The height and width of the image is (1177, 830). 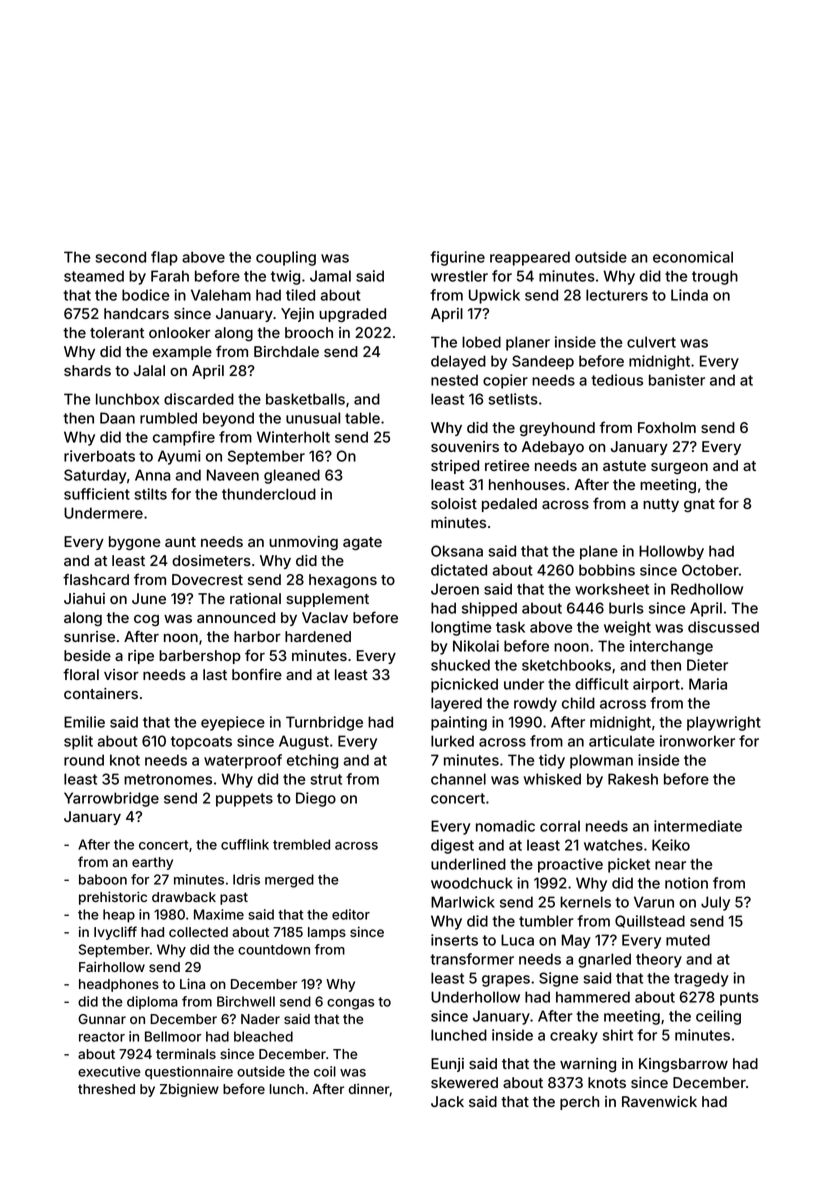 What do you see at coordinates (553, 448) in the image?
I see `Adebayo` at bounding box center [553, 448].
